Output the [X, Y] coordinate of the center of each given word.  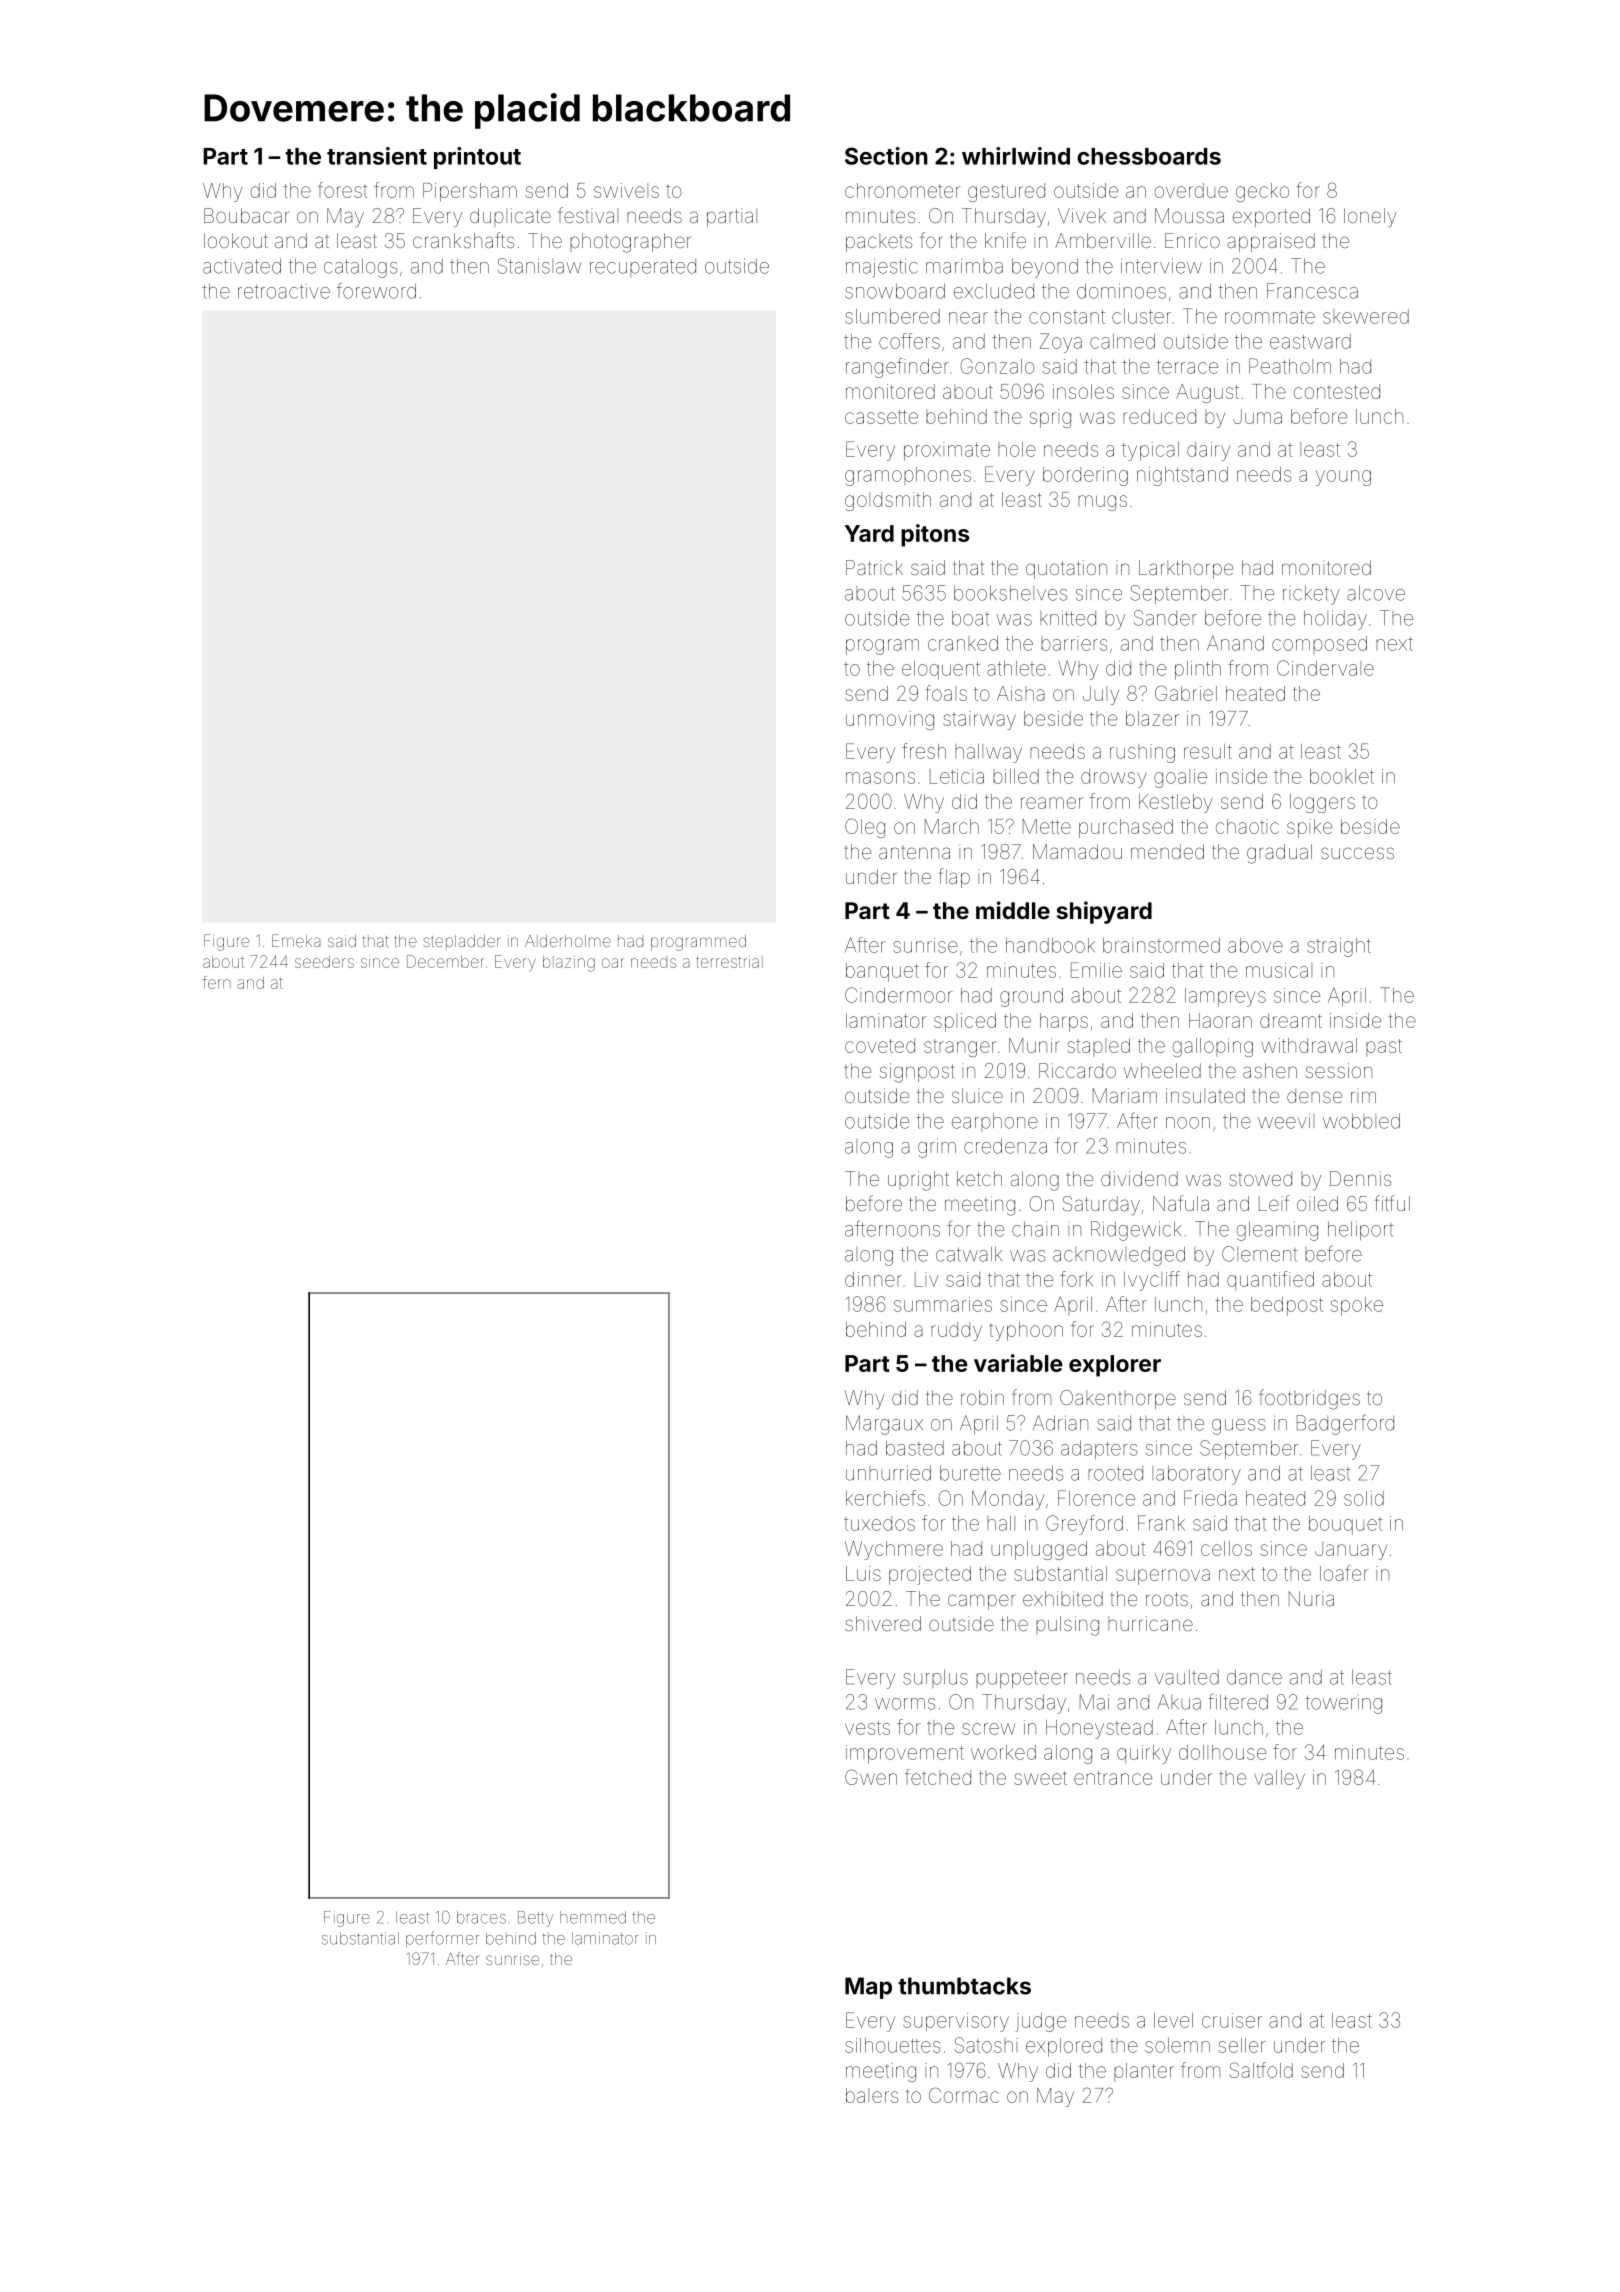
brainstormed [1161, 945]
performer [442, 1939]
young [1343, 478]
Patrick [874, 567]
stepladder [462, 942]
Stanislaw [539, 266]
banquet [882, 972]
